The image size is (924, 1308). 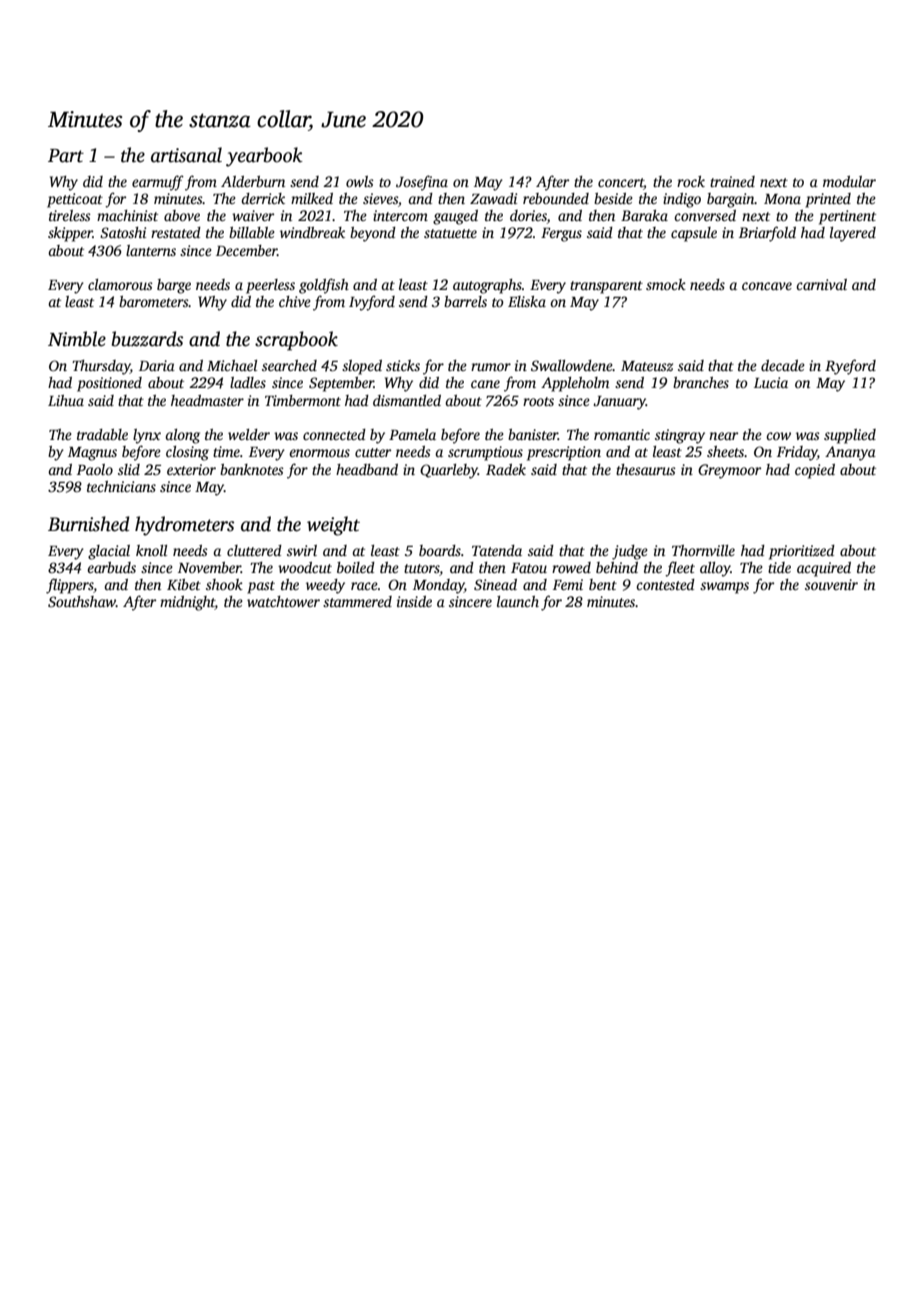 What do you see at coordinates (732, 181) in the screenshot?
I see `trained` at bounding box center [732, 181].
